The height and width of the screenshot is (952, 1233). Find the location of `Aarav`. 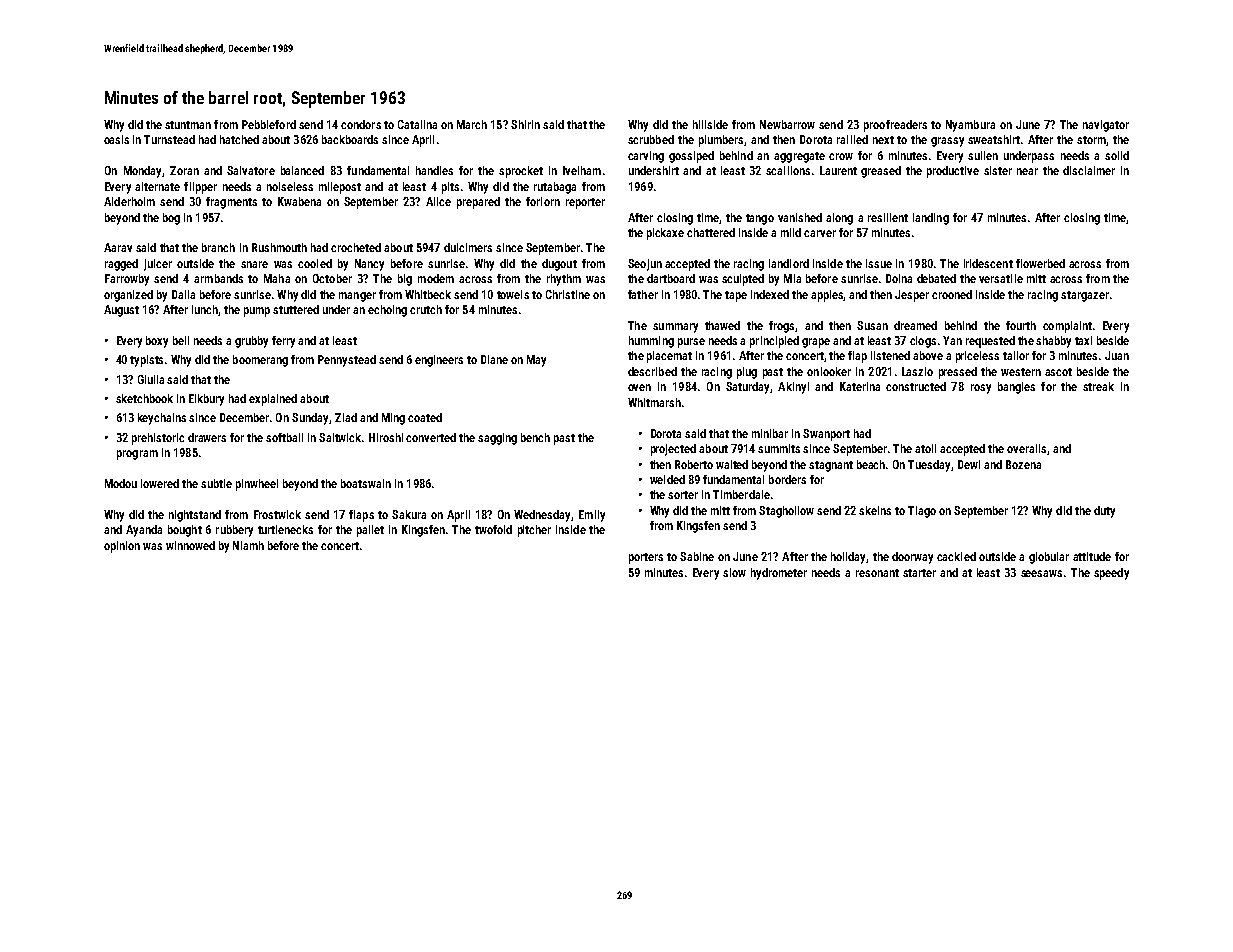

Aarav is located at coordinates (118, 247).
